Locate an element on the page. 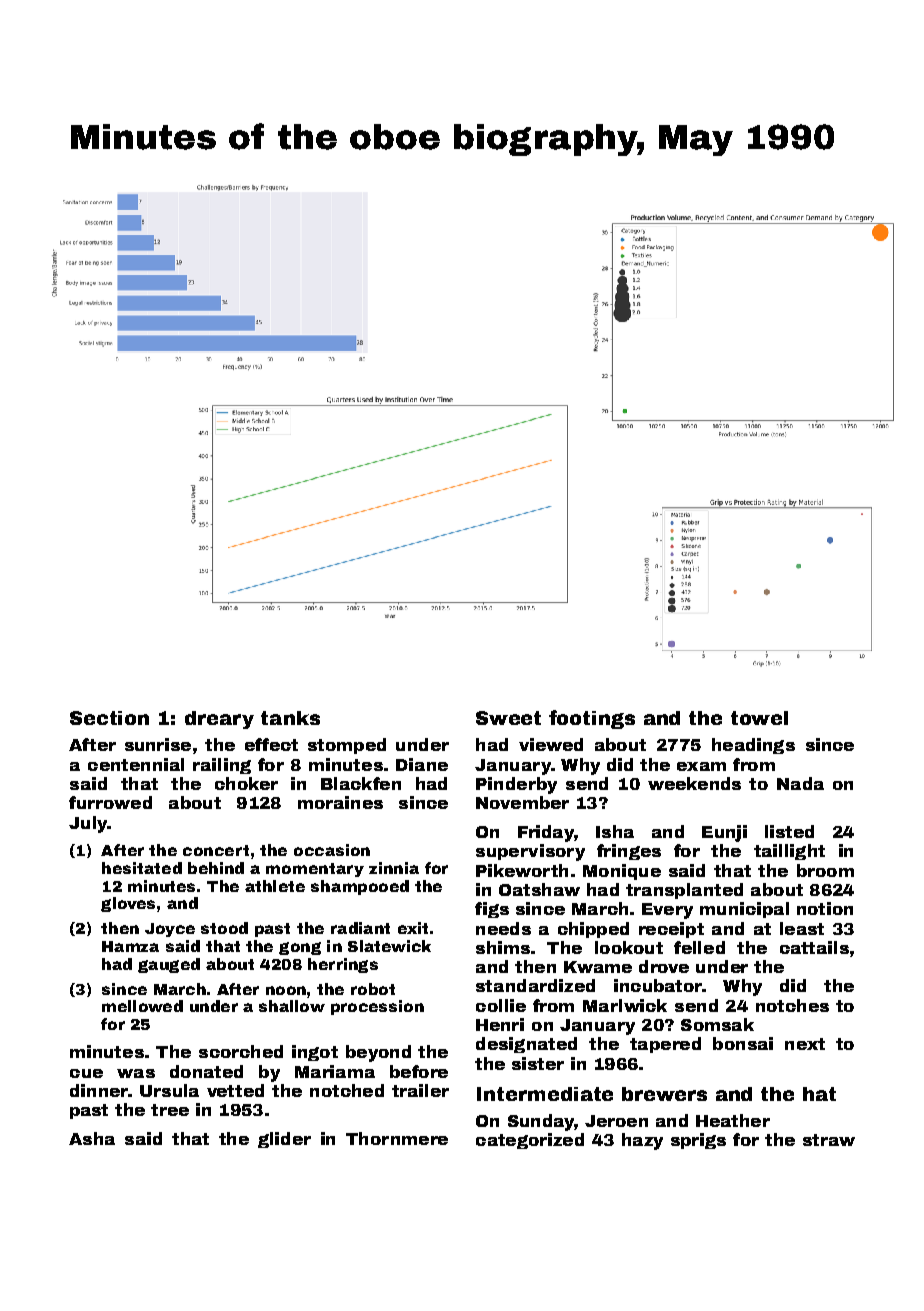 Image resolution: width=924 pixels, height=1311 pixels. scorched is located at coordinates (241, 1051).
